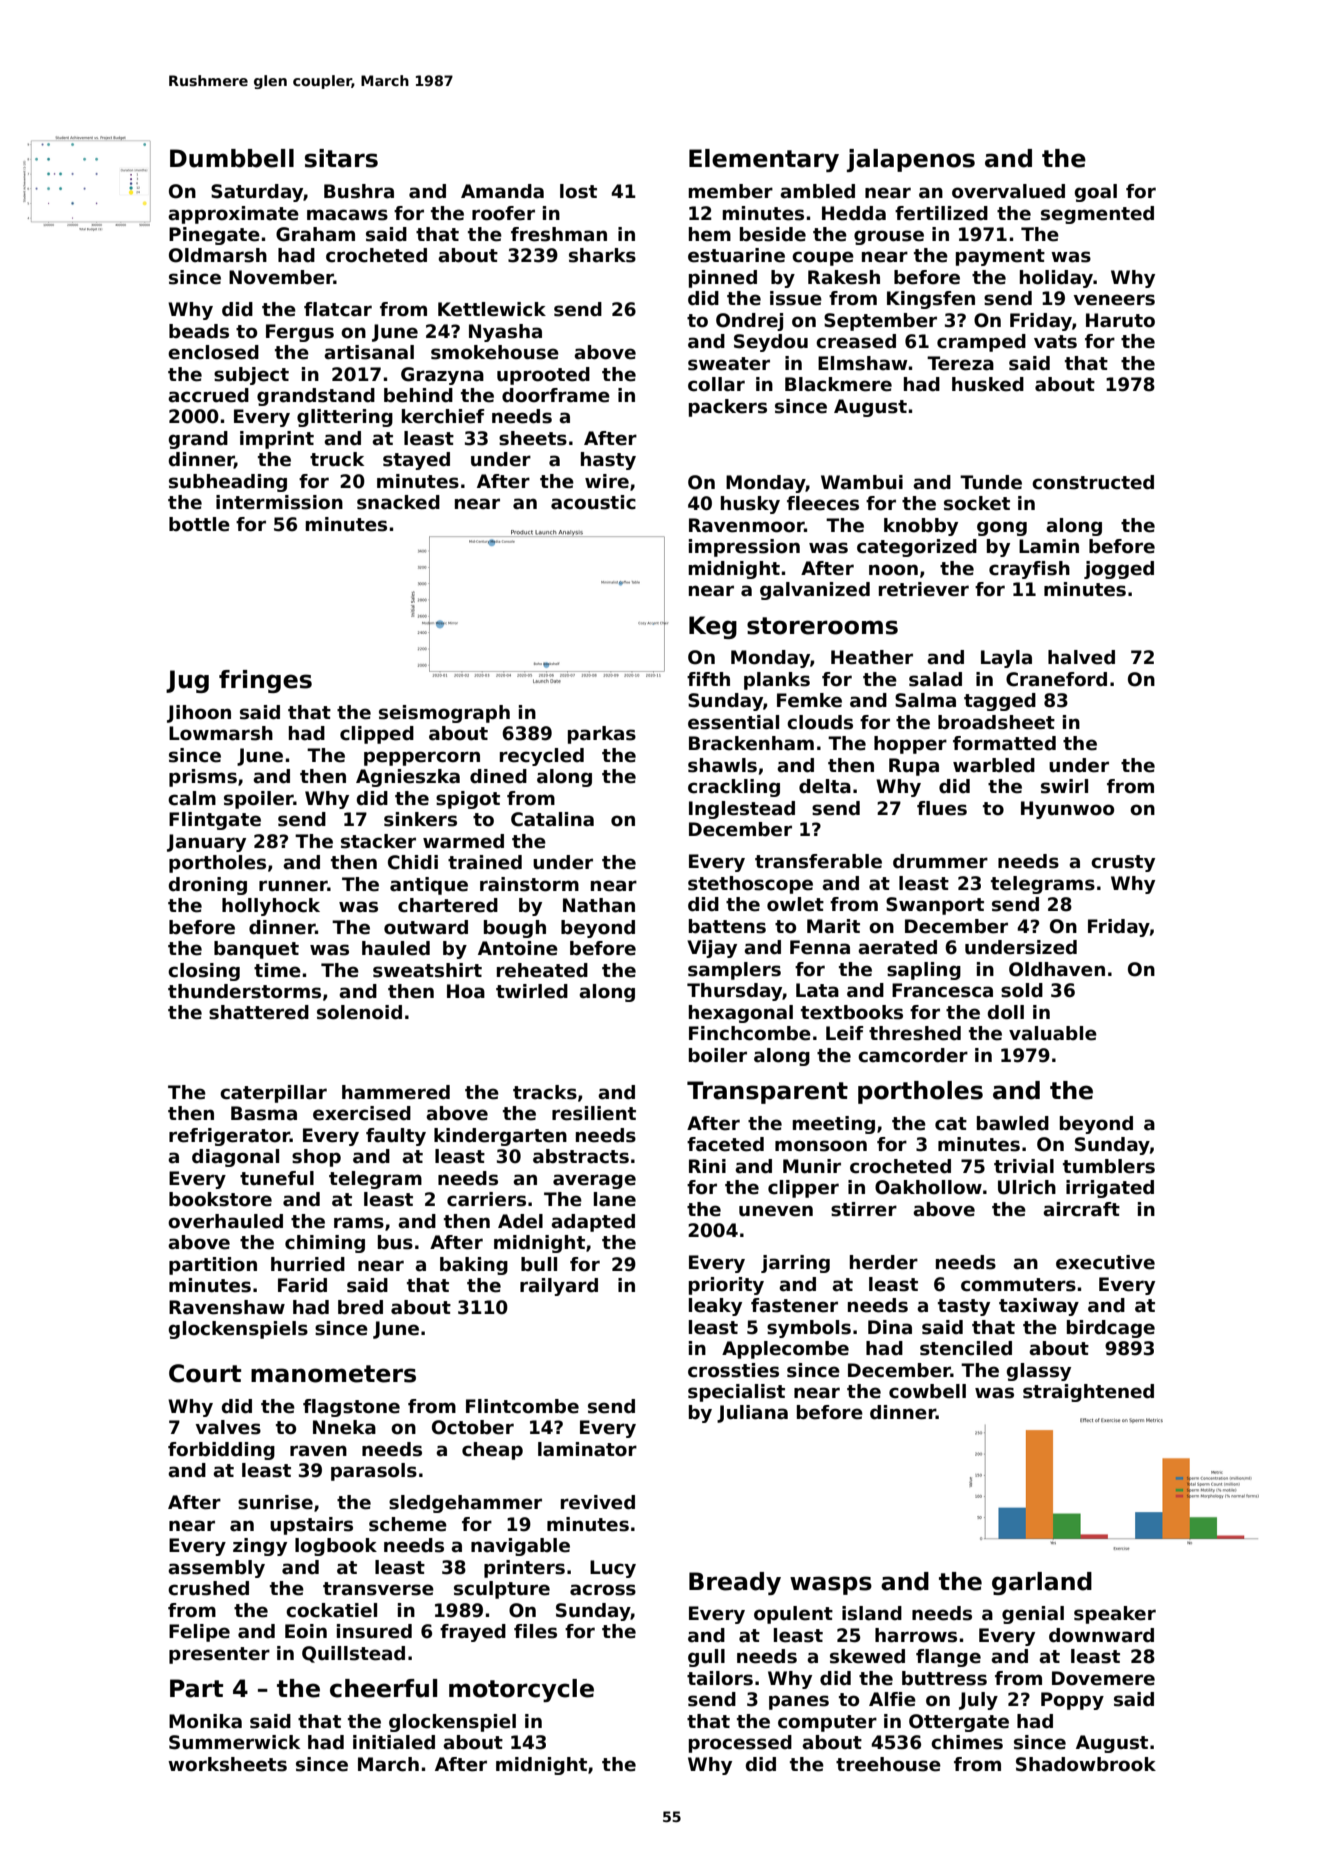 The width and height of the screenshot is (1324, 1872). I want to click on accrued, so click(208, 395).
